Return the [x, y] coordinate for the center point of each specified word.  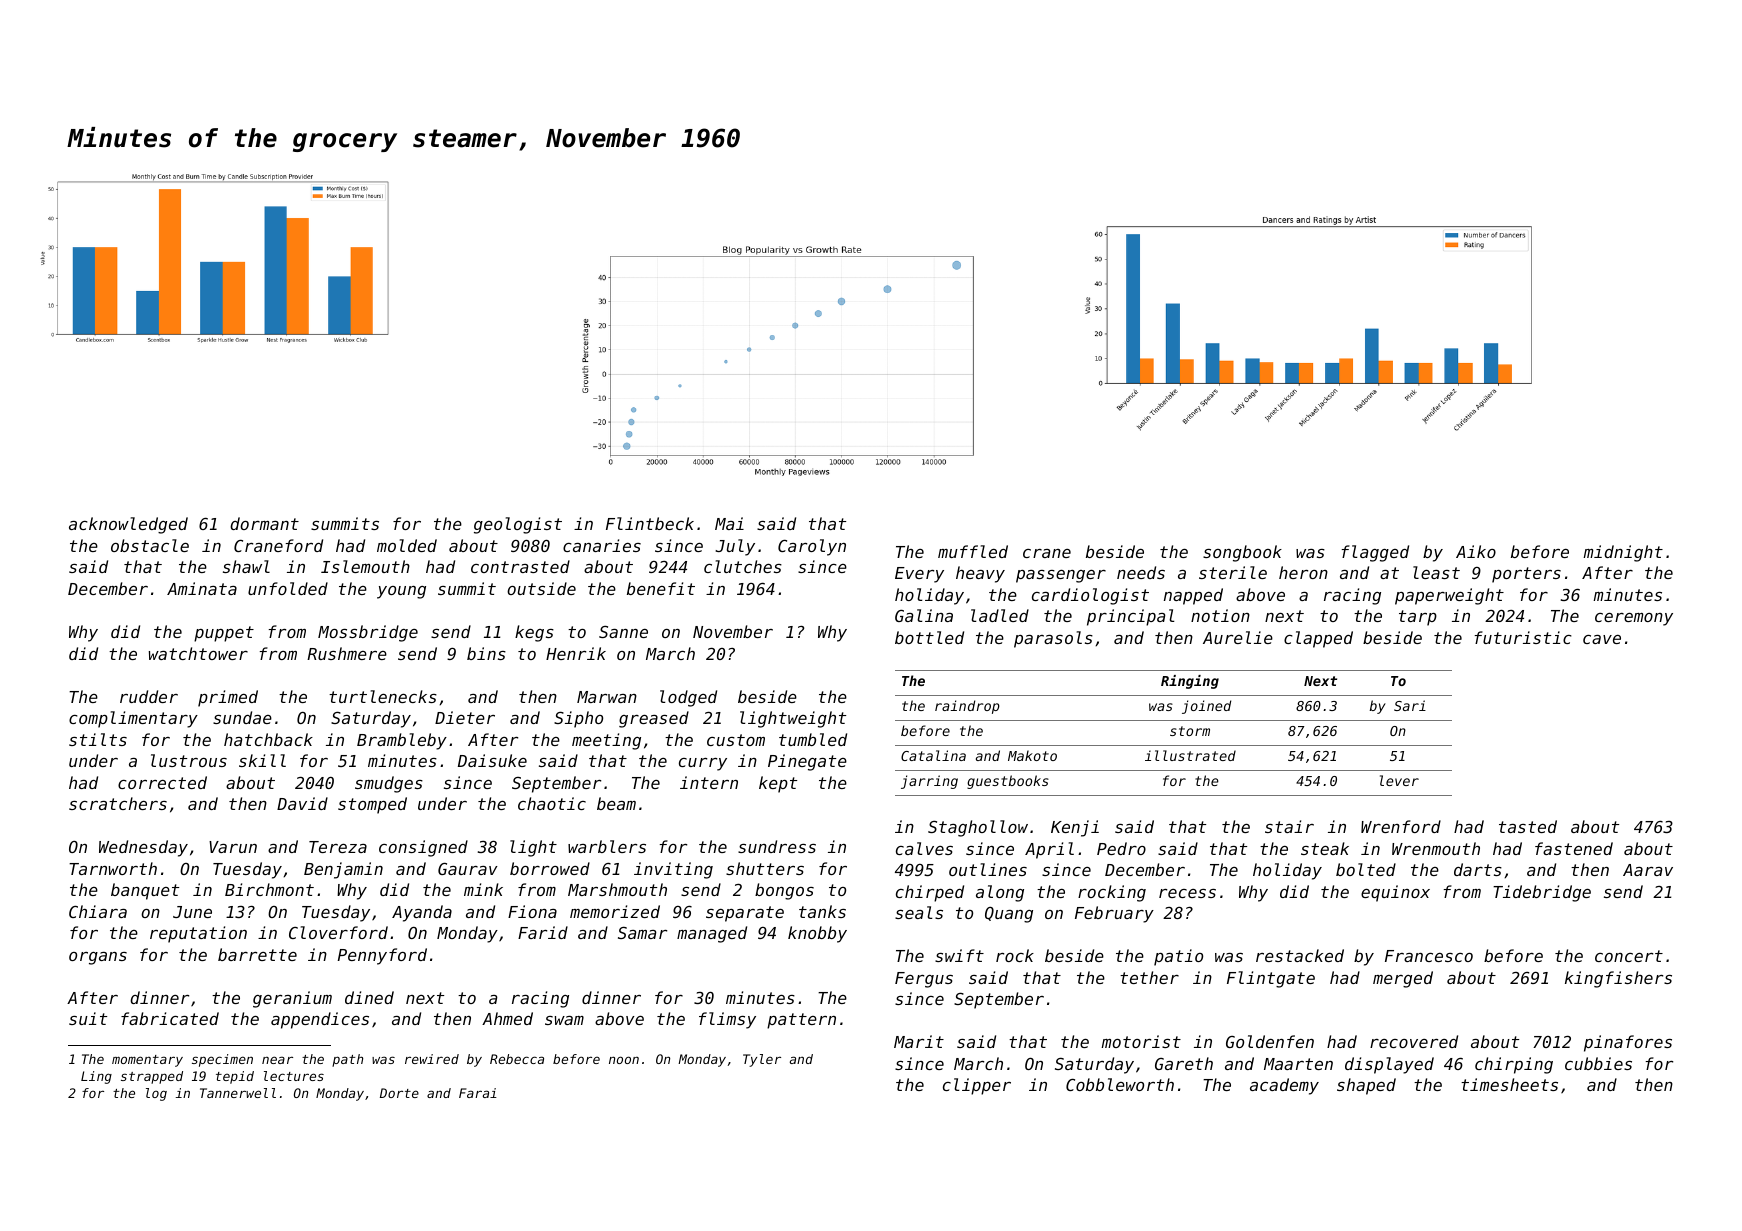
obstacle [150, 545]
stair [1289, 826]
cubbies [1598, 1063]
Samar [642, 932]
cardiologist [1090, 596]
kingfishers [1618, 979]
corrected [162, 782]
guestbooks [1008, 782]
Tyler [762, 1060]
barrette [257, 954]
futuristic [1523, 637]
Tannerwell [238, 1093]
